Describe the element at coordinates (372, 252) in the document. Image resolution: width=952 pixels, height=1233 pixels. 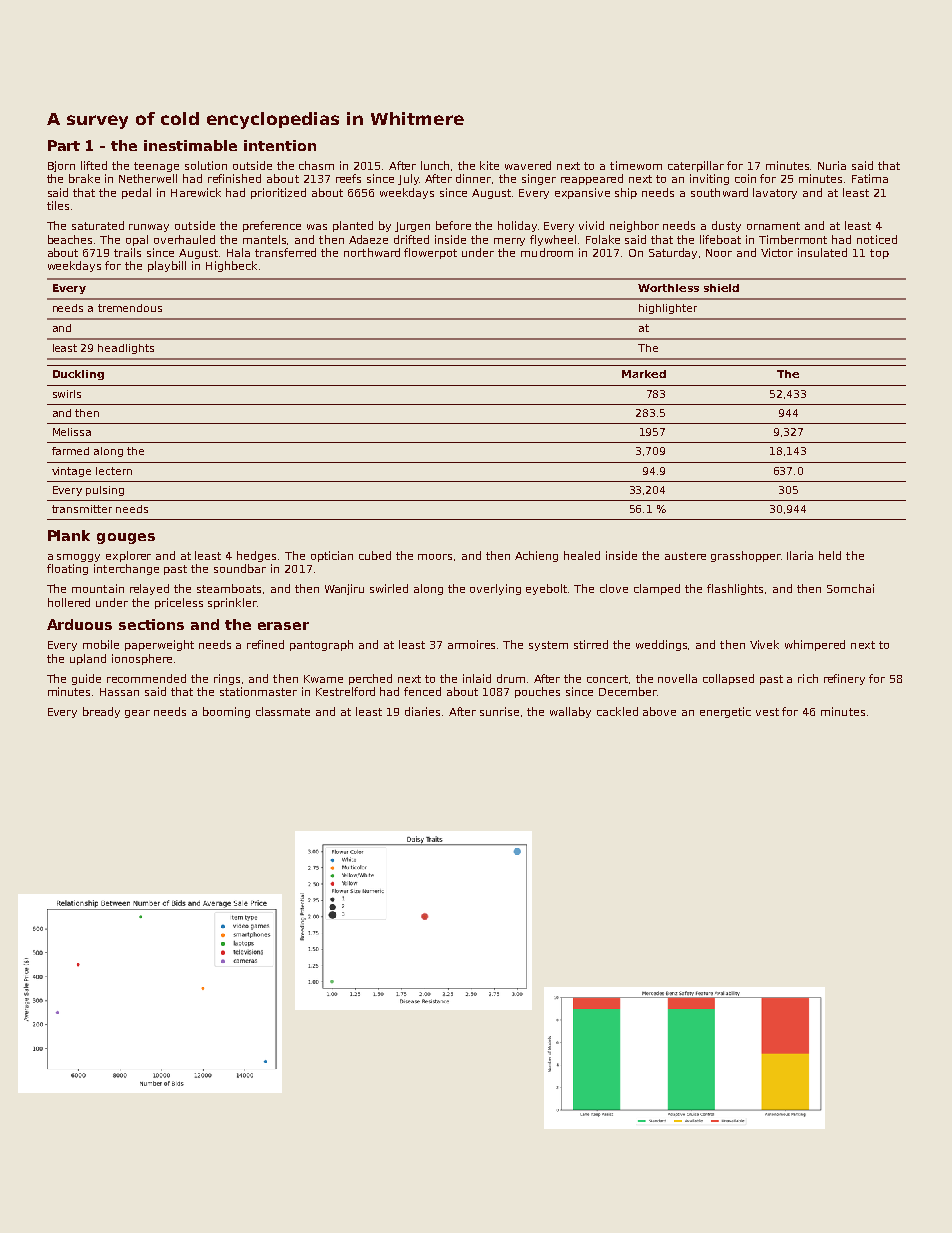
I see `northward` at that location.
